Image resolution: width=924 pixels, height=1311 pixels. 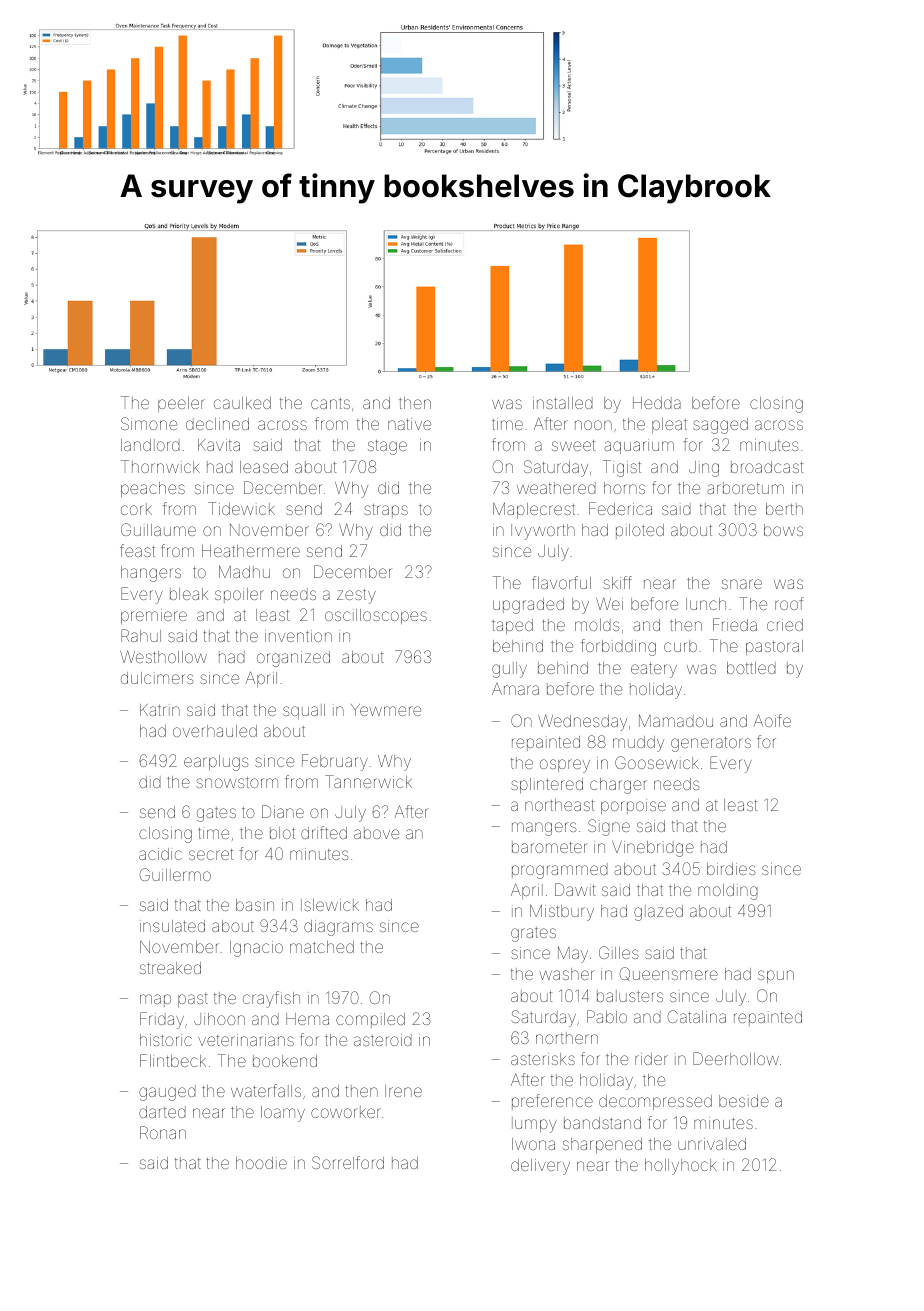 What do you see at coordinates (567, 1038) in the screenshot?
I see `northern` at bounding box center [567, 1038].
